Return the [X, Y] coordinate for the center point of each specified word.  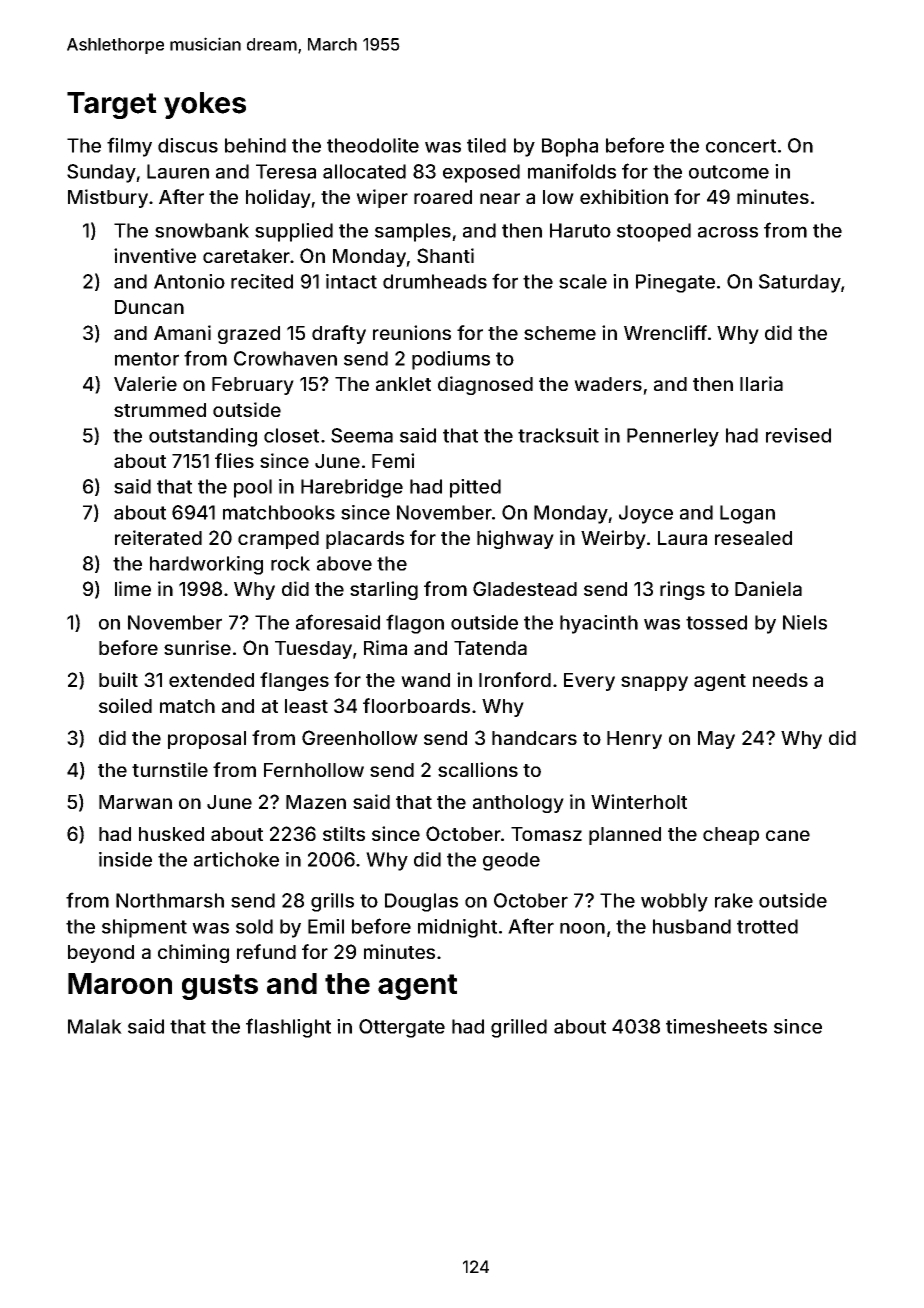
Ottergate [402, 1028]
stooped [654, 232]
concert [741, 146]
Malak [95, 1026]
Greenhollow [360, 737]
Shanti [445, 255]
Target [112, 105]
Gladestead [525, 588]
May [716, 740]
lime [133, 588]
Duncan [149, 307]
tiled [486, 145]
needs [780, 680]
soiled [125, 705]
